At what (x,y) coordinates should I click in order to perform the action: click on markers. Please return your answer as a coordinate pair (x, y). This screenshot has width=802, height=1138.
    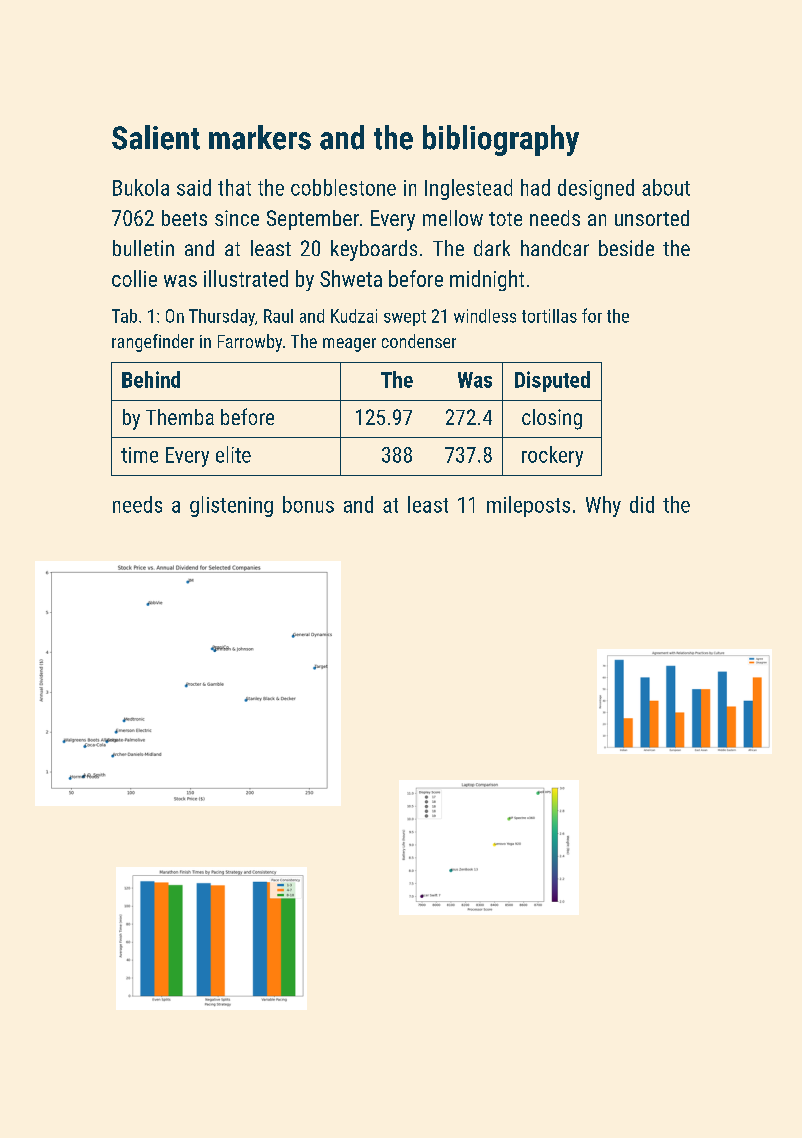
    Looking at the image, I should click on (260, 137).
